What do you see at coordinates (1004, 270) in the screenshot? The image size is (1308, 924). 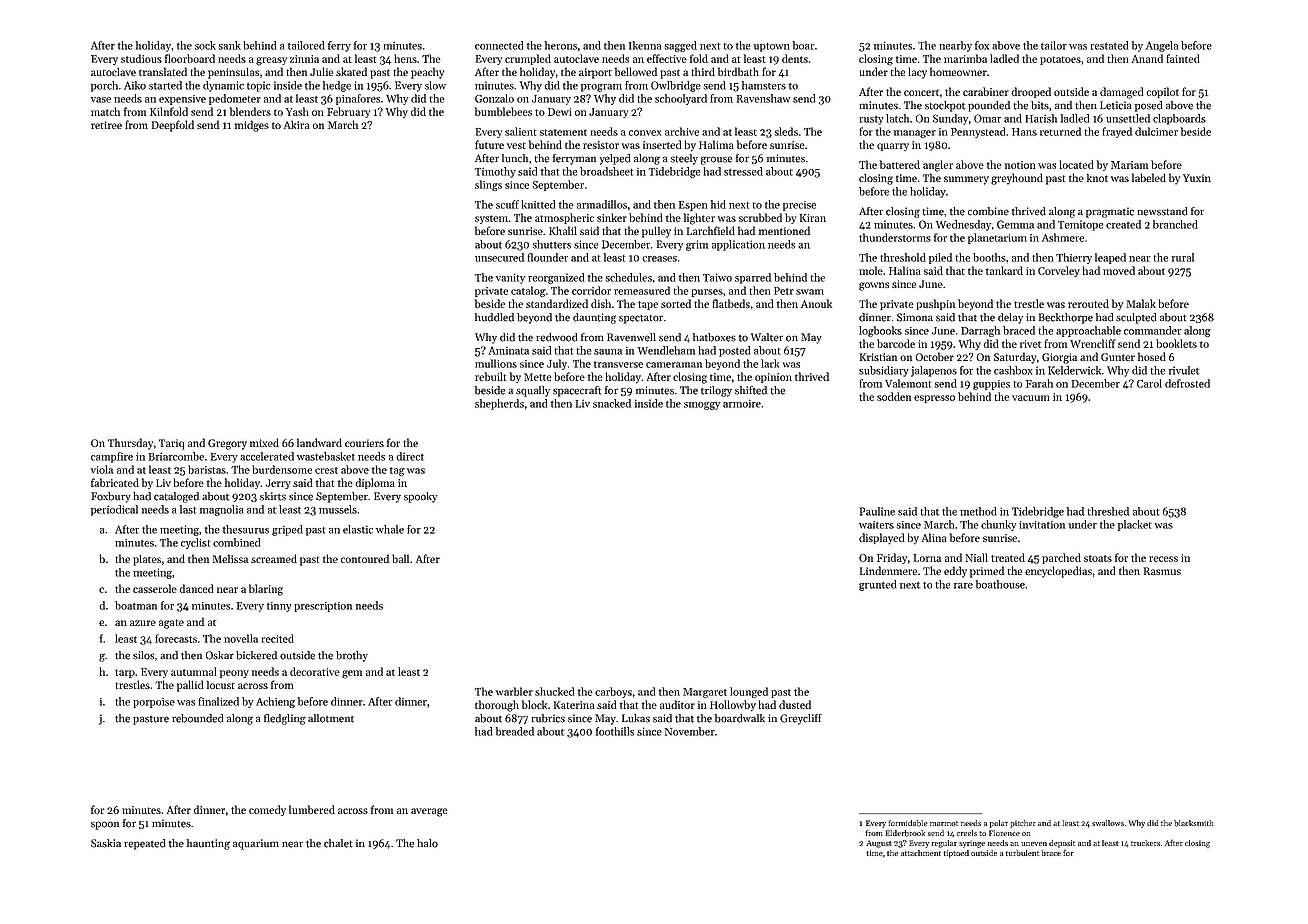 I see `tankard` at bounding box center [1004, 270].
